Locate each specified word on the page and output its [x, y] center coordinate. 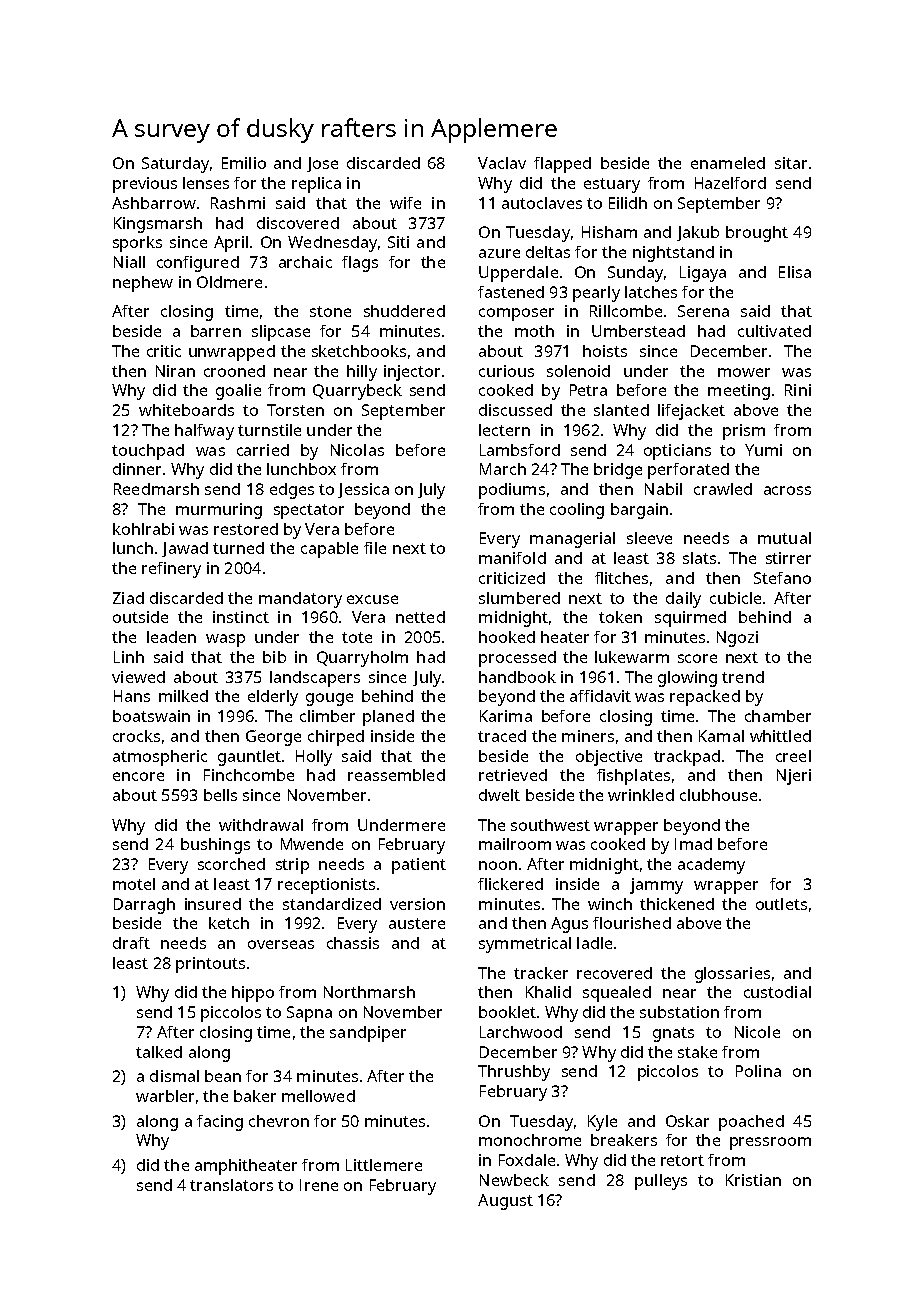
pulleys [661, 1182]
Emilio [244, 163]
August [505, 1202]
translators [231, 1185]
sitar [791, 163]
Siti [398, 242]
